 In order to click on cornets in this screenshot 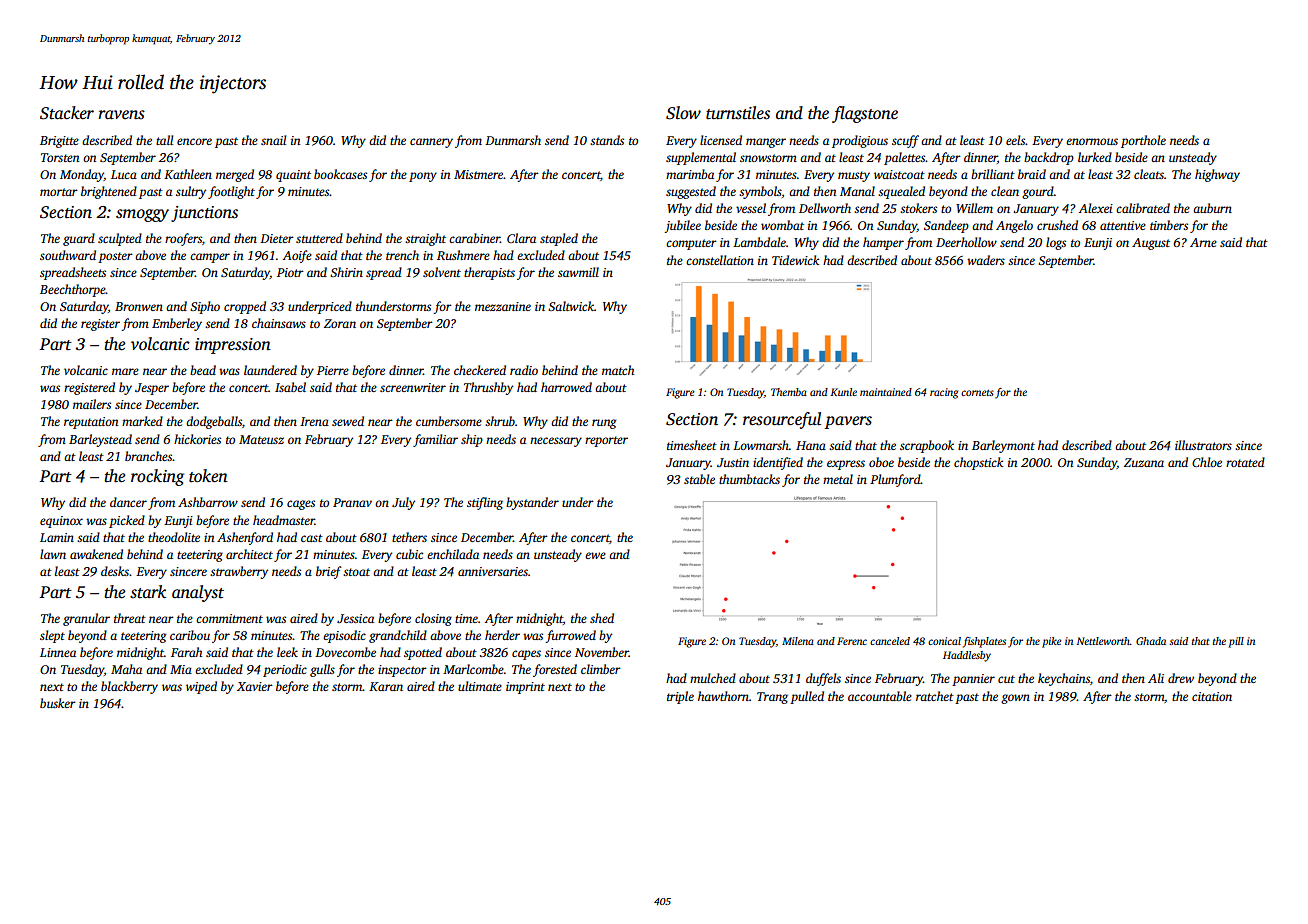, I will do `click(977, 392)`.
